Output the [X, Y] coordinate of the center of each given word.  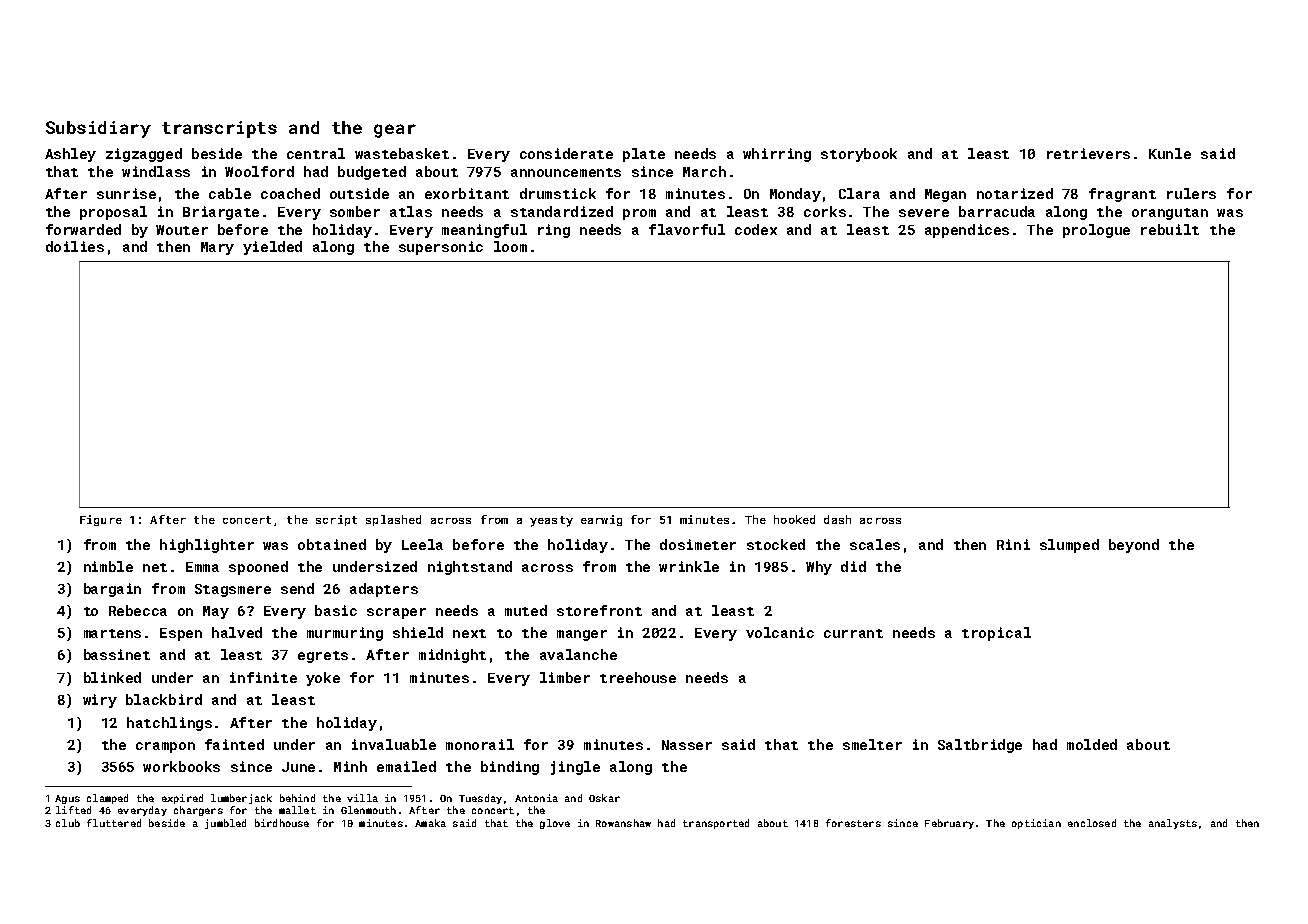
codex [756, 229]
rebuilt [1170, 229]
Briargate [221, 213]
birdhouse [282, 823]
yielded [272, 248]
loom [510, 246]
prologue [1096, 231]
